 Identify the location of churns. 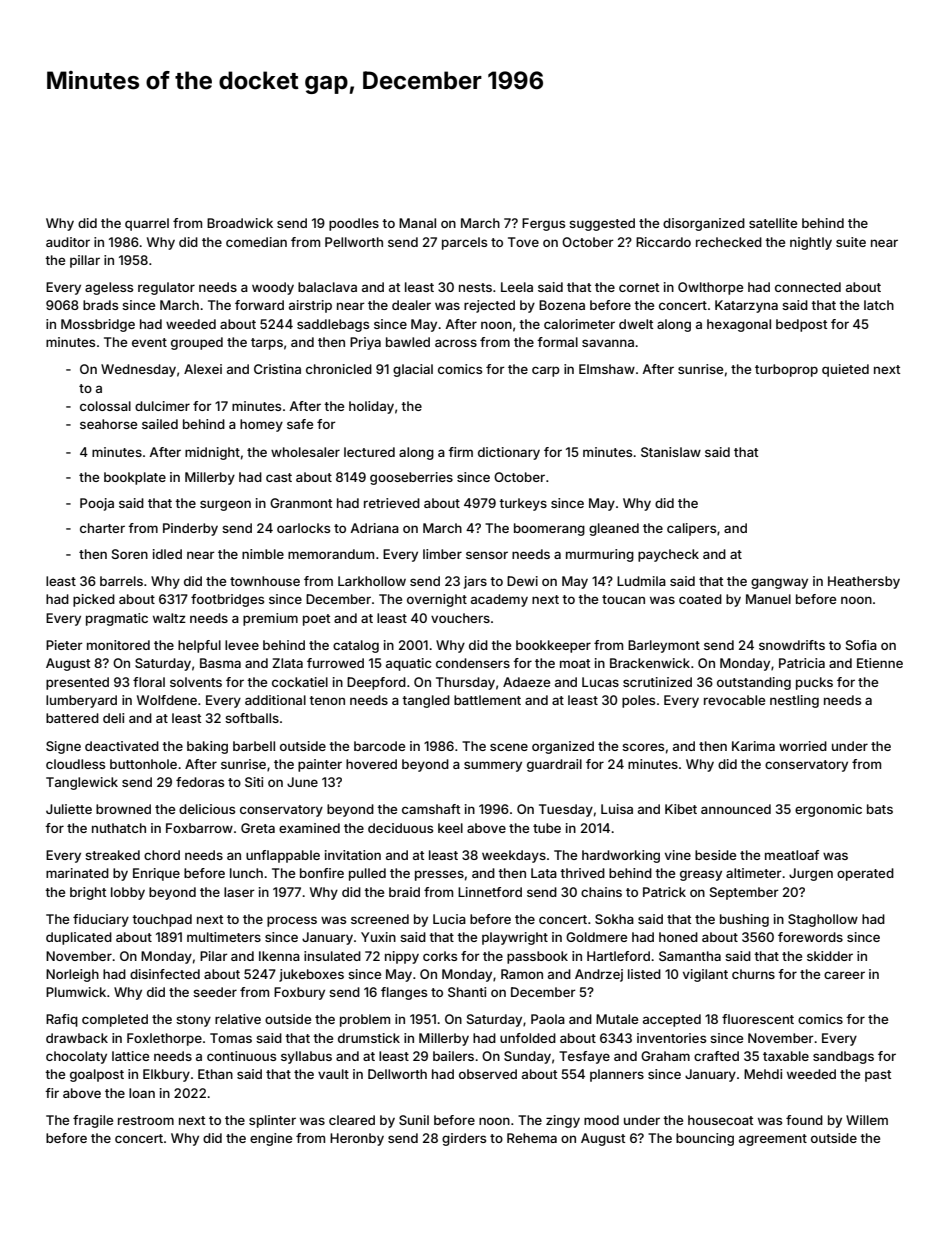
(753, 974).
